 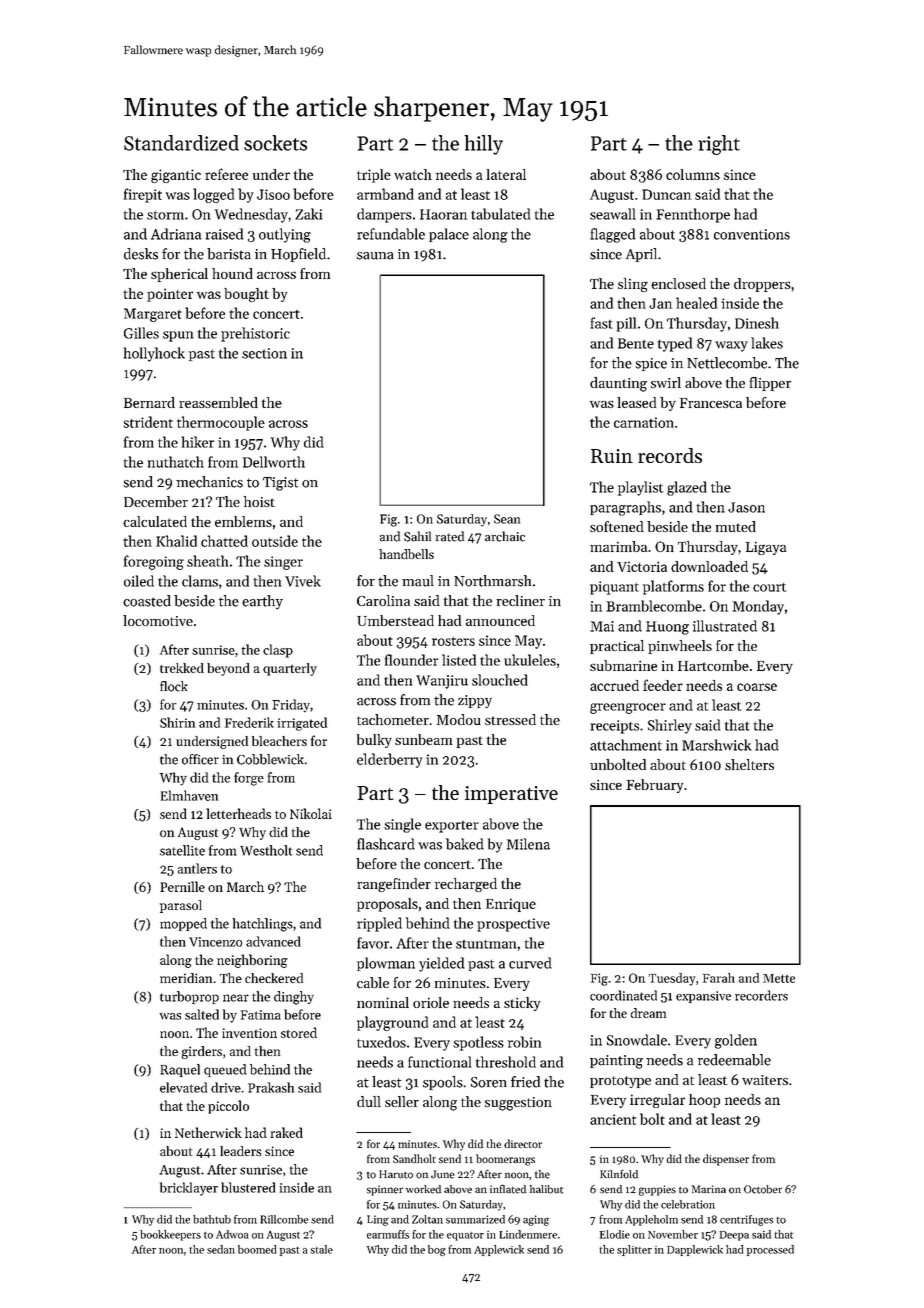 I want to click on imperative, so click(x=511, y=795).
